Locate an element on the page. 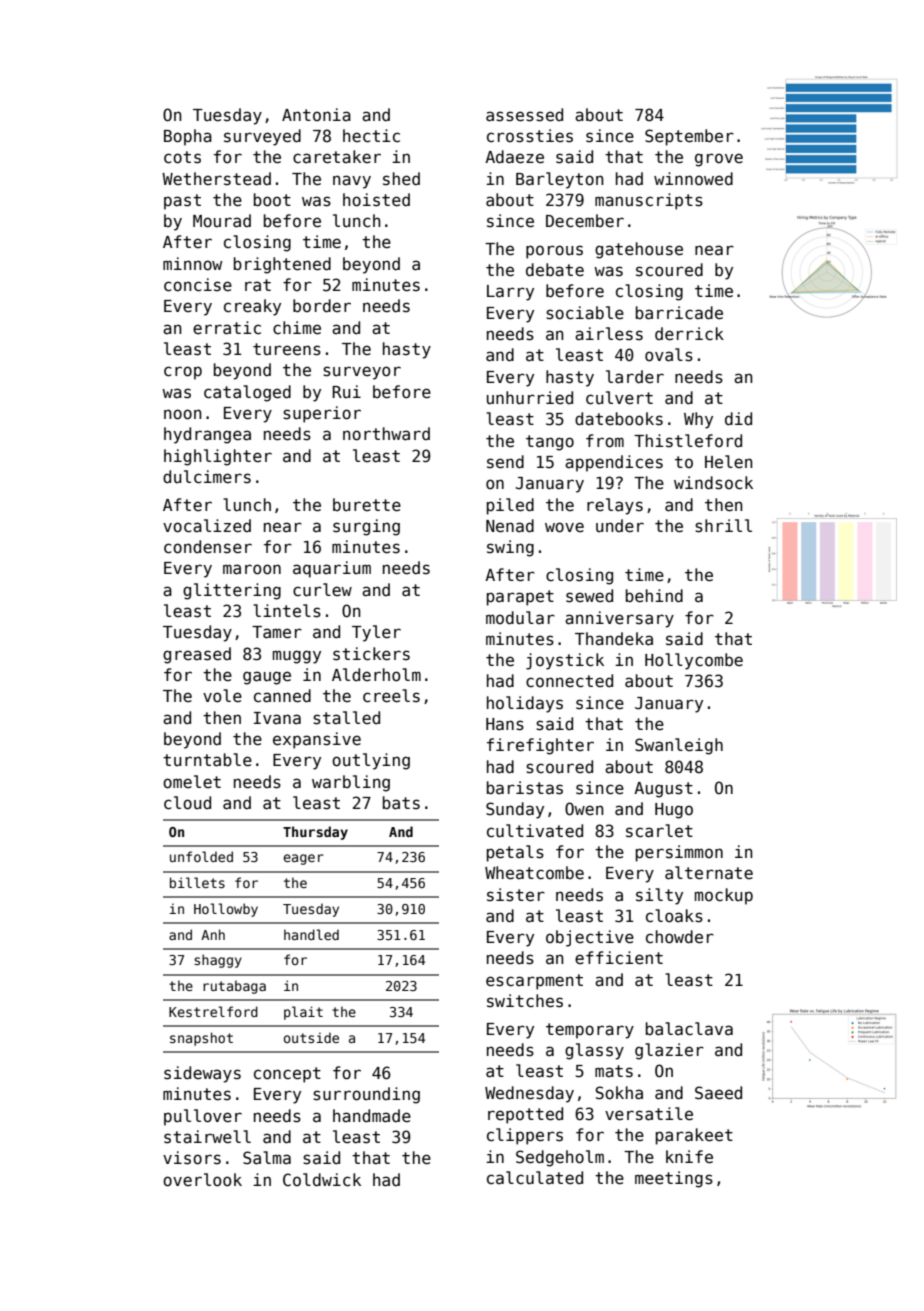 The width and height of the document is (924, 1311). meetings is located at coordinates (674, 1179).
